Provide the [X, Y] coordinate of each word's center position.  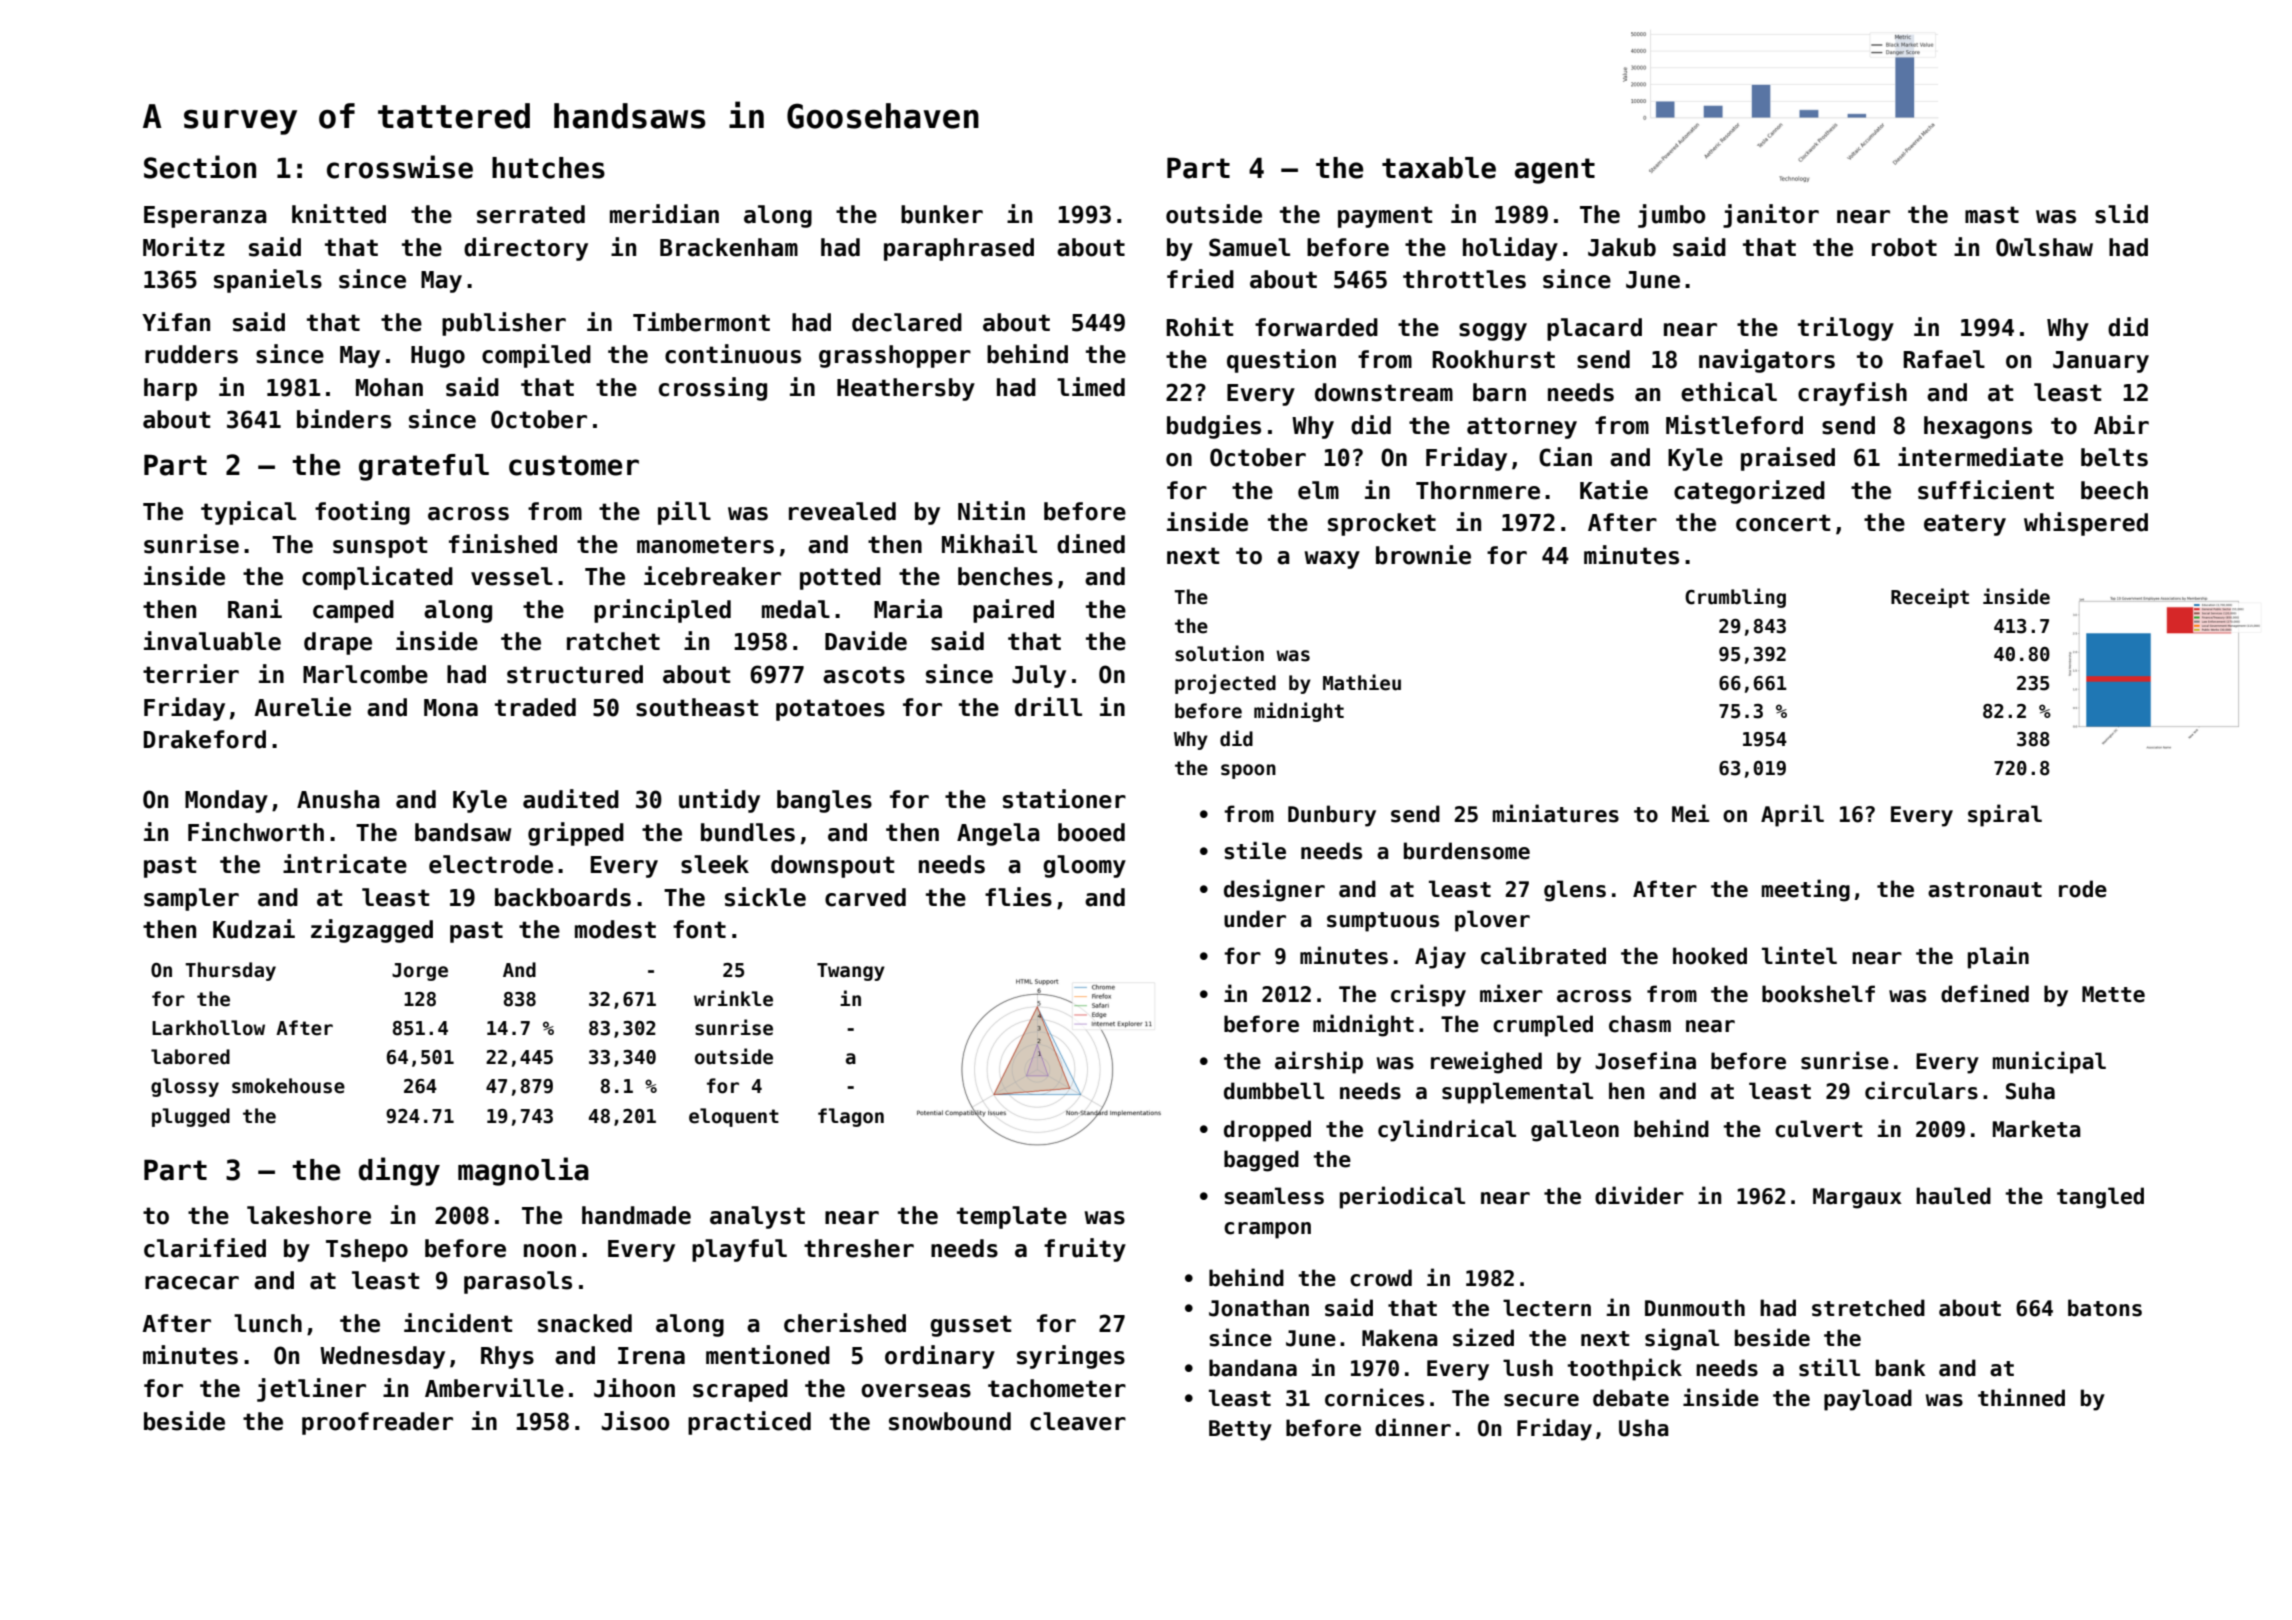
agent [1555, 171]
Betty [1240, 1430]
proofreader [377, 1423]
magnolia [523, 1171]
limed [1091, 387]
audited [571, 799]
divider [1639, 1195]
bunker [942, 214]
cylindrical [1447, 1130]
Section [200, 167]
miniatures [1556, 813]
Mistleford [1734, 425]
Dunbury [1332, 816]
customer [574, 465]
